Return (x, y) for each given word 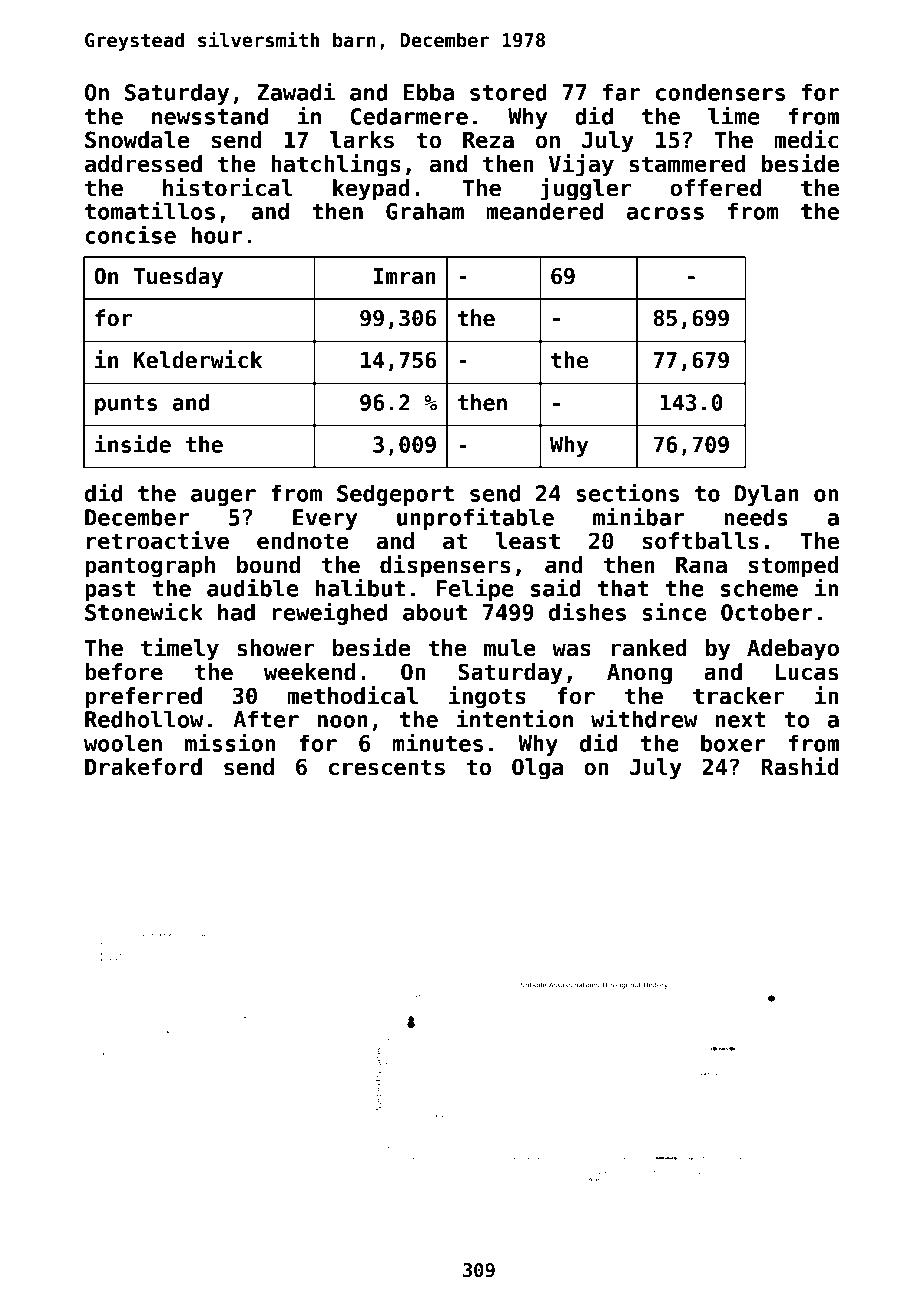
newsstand (210, 116)
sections (627, 492)
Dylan (767, 495)
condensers (720, 92)
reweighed (330, 613)
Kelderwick (198, 359)
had (236, 612)
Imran (405, 276)
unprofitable (475, 518)
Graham (425, 211)
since (674, 611)
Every (325, 519)
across (665, 213)
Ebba (429, 92)
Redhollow (144, 719)
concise (131, 234)
